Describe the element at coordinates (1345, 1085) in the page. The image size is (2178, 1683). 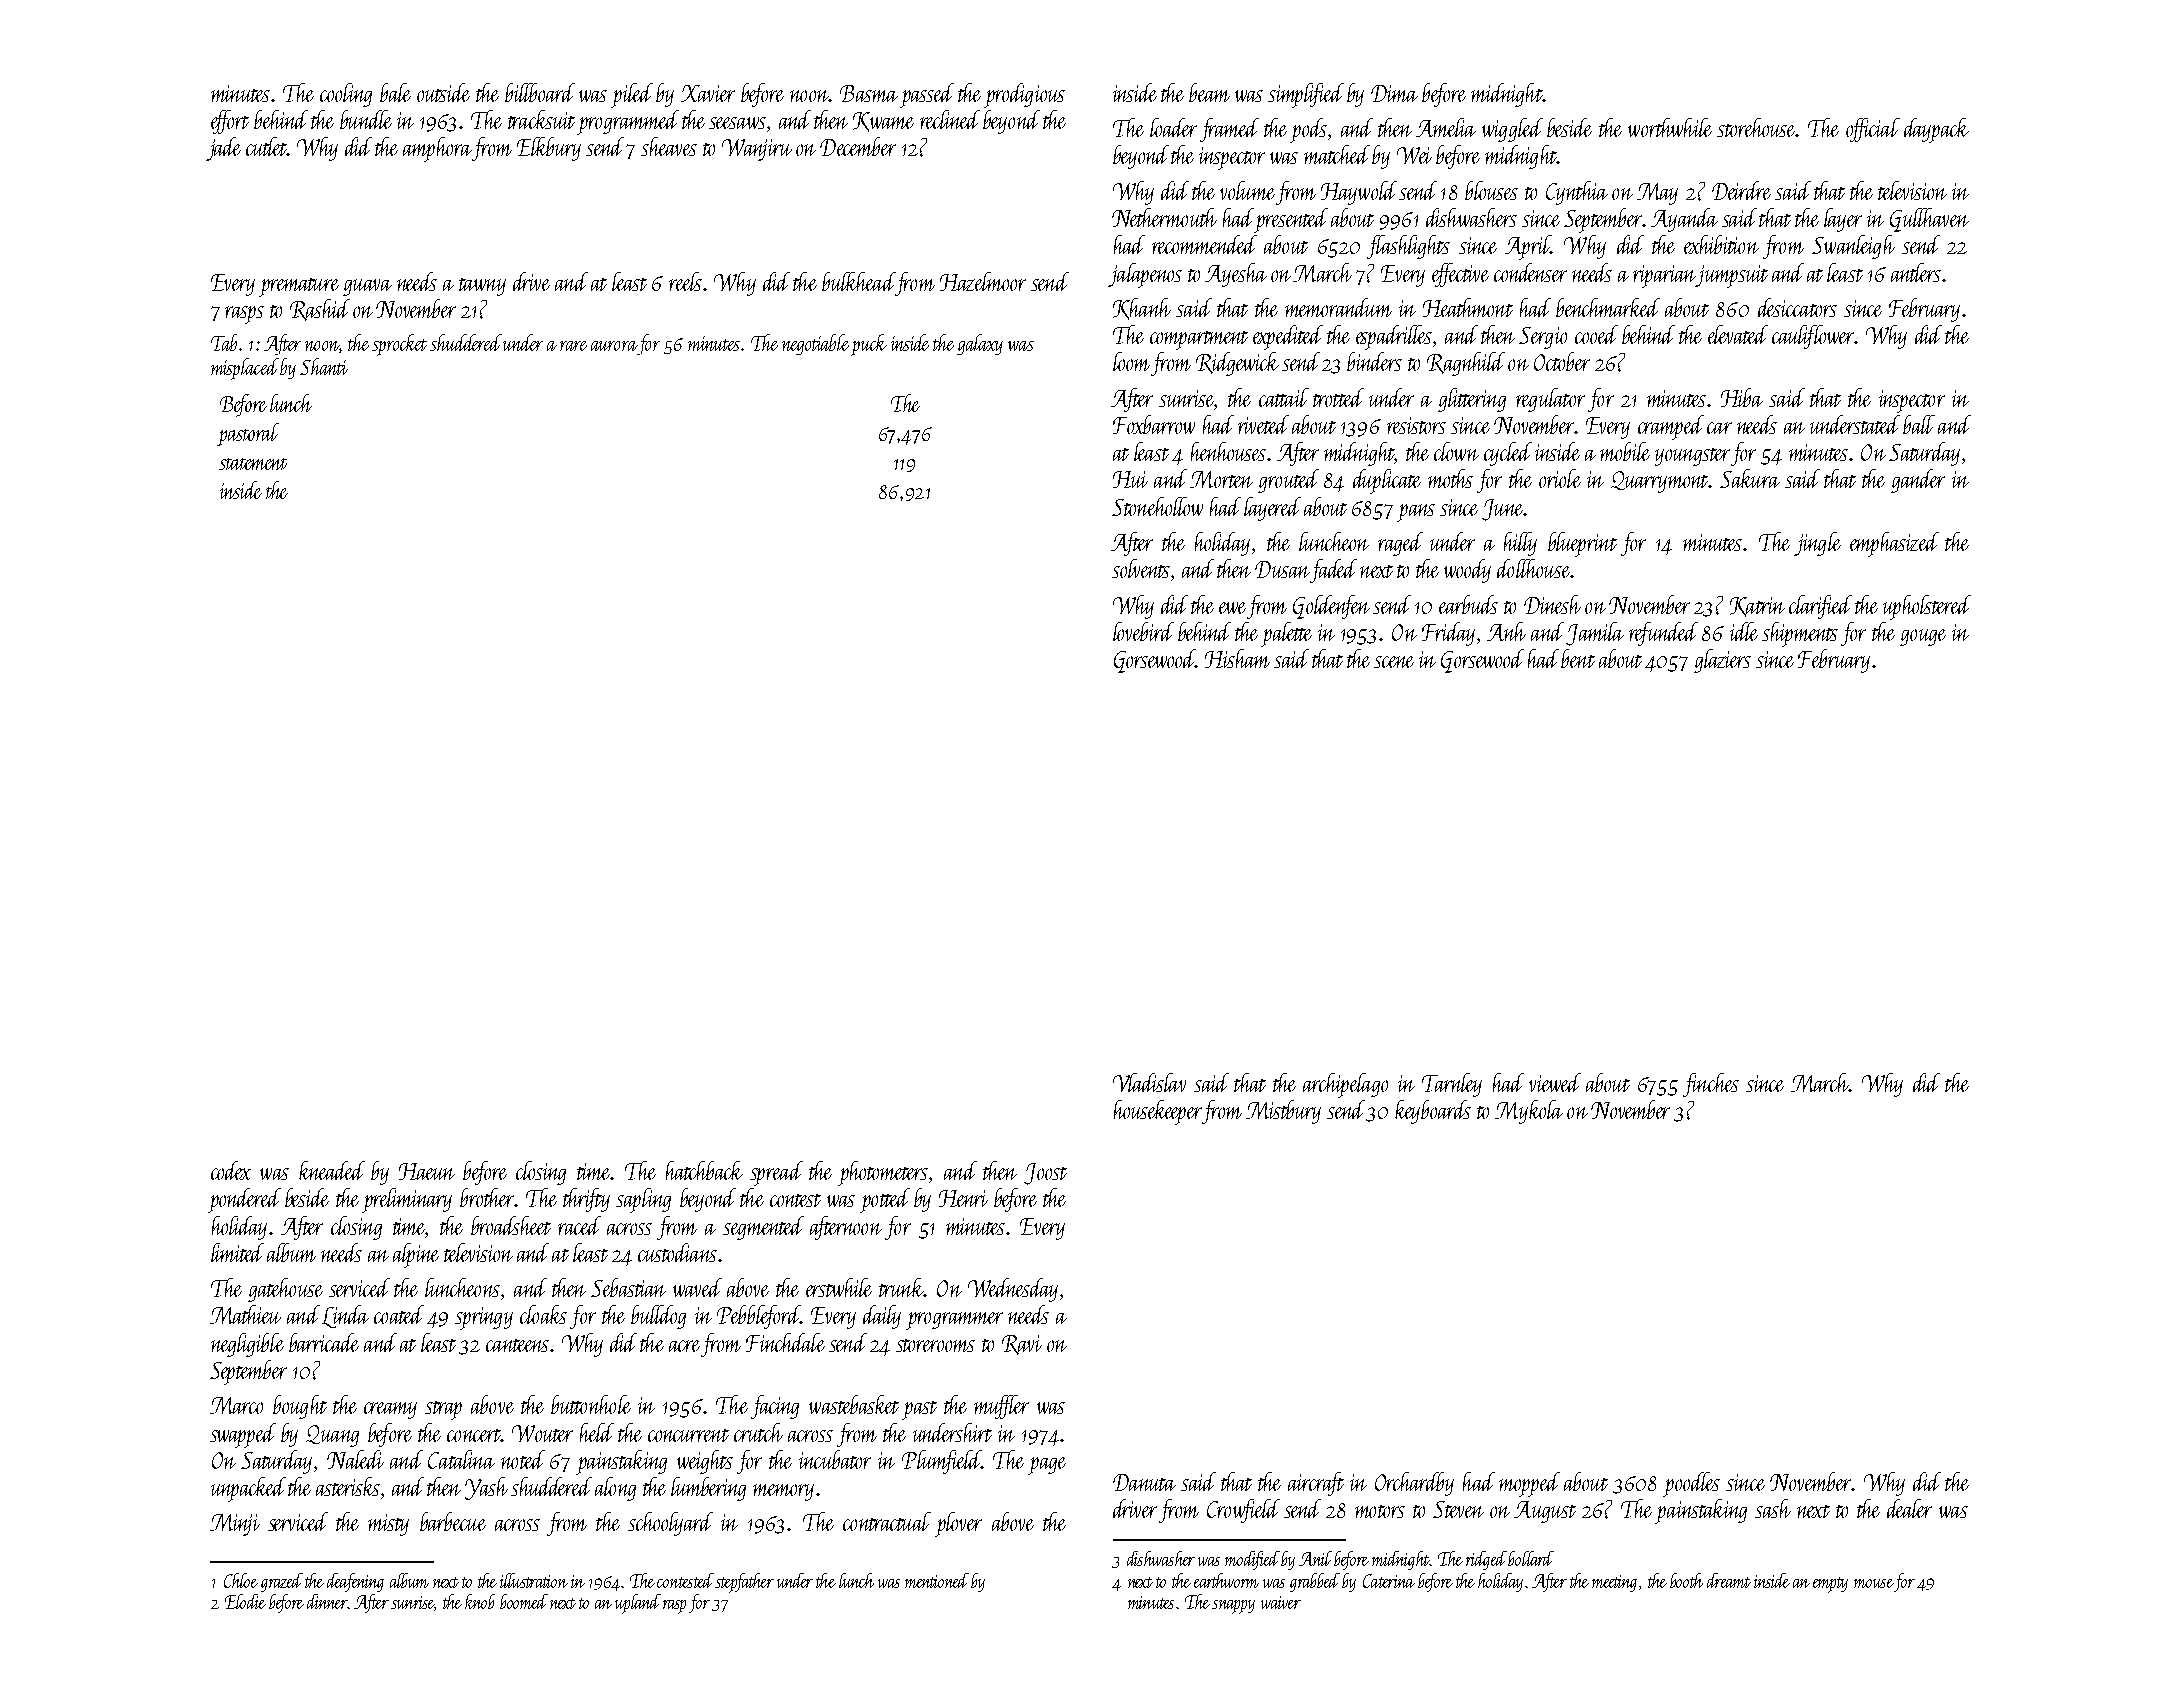
I see `archipelago` at that location.
